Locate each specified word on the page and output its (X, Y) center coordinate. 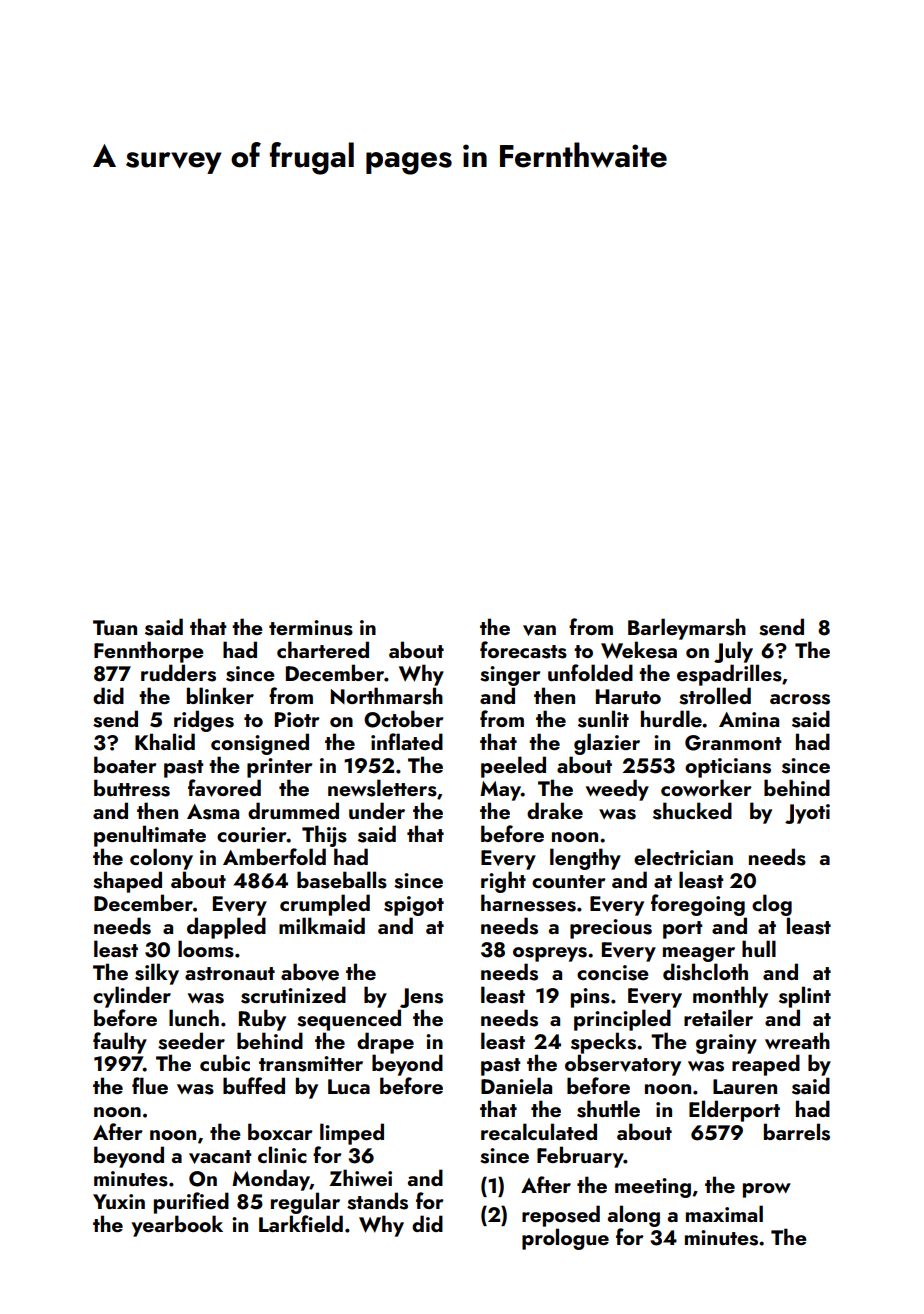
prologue (565, 1239)
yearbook (177, 1226)
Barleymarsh (687, 629)
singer (510, 676)
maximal (724, 1213)
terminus (311, 628)
